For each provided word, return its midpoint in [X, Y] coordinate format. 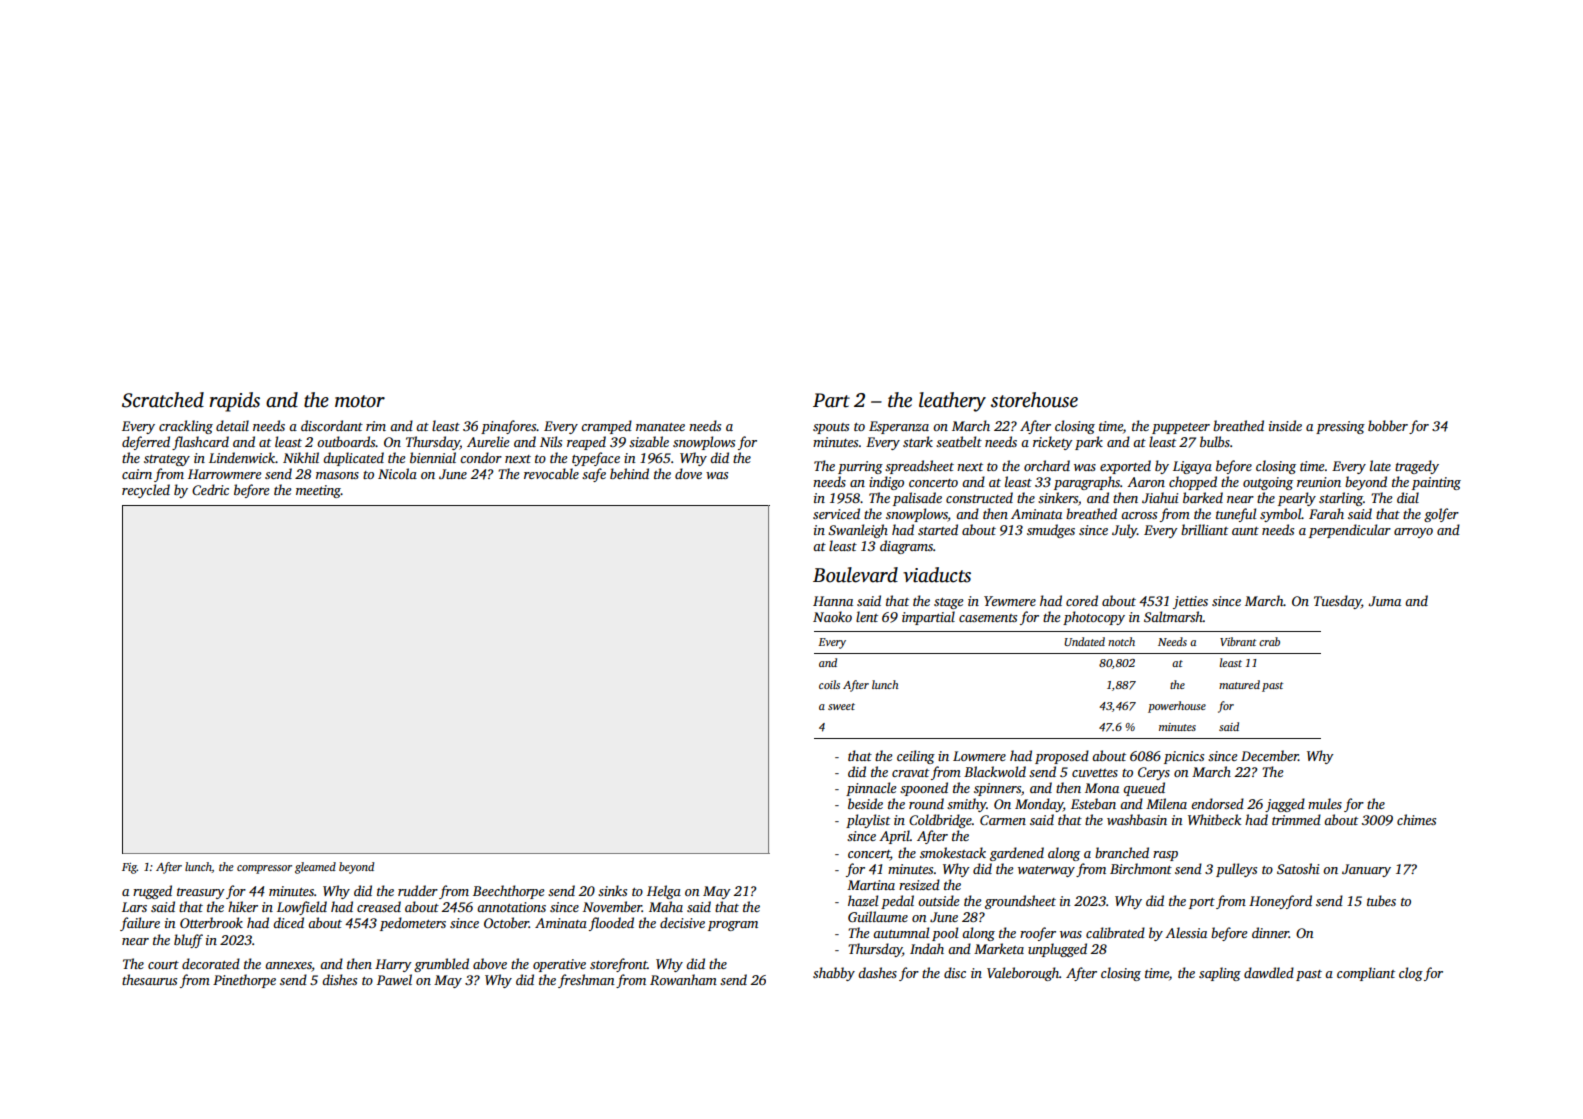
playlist [868, 821]
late [1380, 465]
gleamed [315, 868]
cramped [606, 427]
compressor [264, 869]
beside [865, 803]
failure [140, 924]
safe [594, 475]
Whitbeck [1214, 819]
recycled [146, 491]
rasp [1165, 856]
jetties [1190, 602]
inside [1285, 425]
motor [360, 401]
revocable [551, 473]
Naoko [832, 616]
